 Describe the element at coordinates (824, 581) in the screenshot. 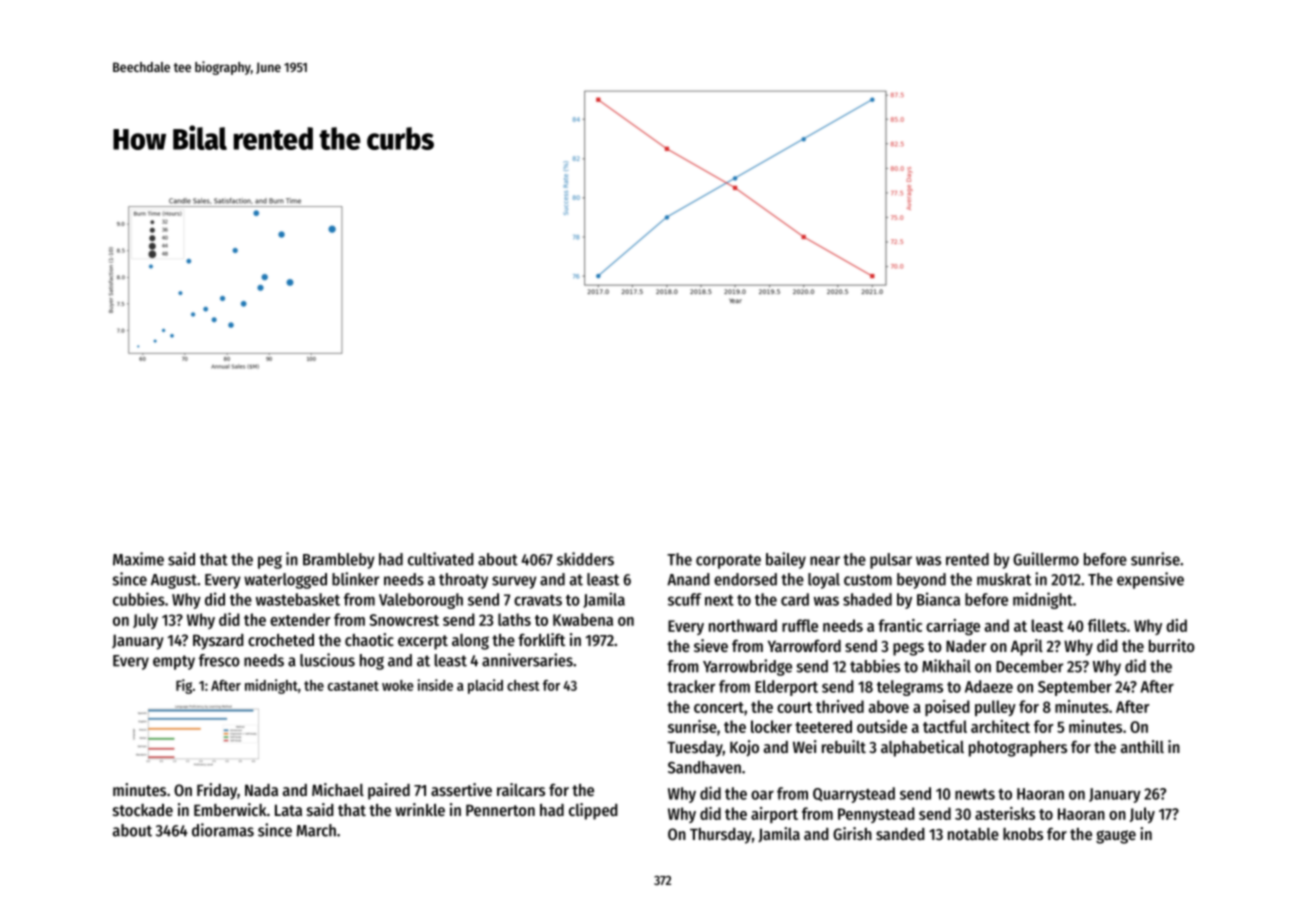

I see `loyal` at that location.
